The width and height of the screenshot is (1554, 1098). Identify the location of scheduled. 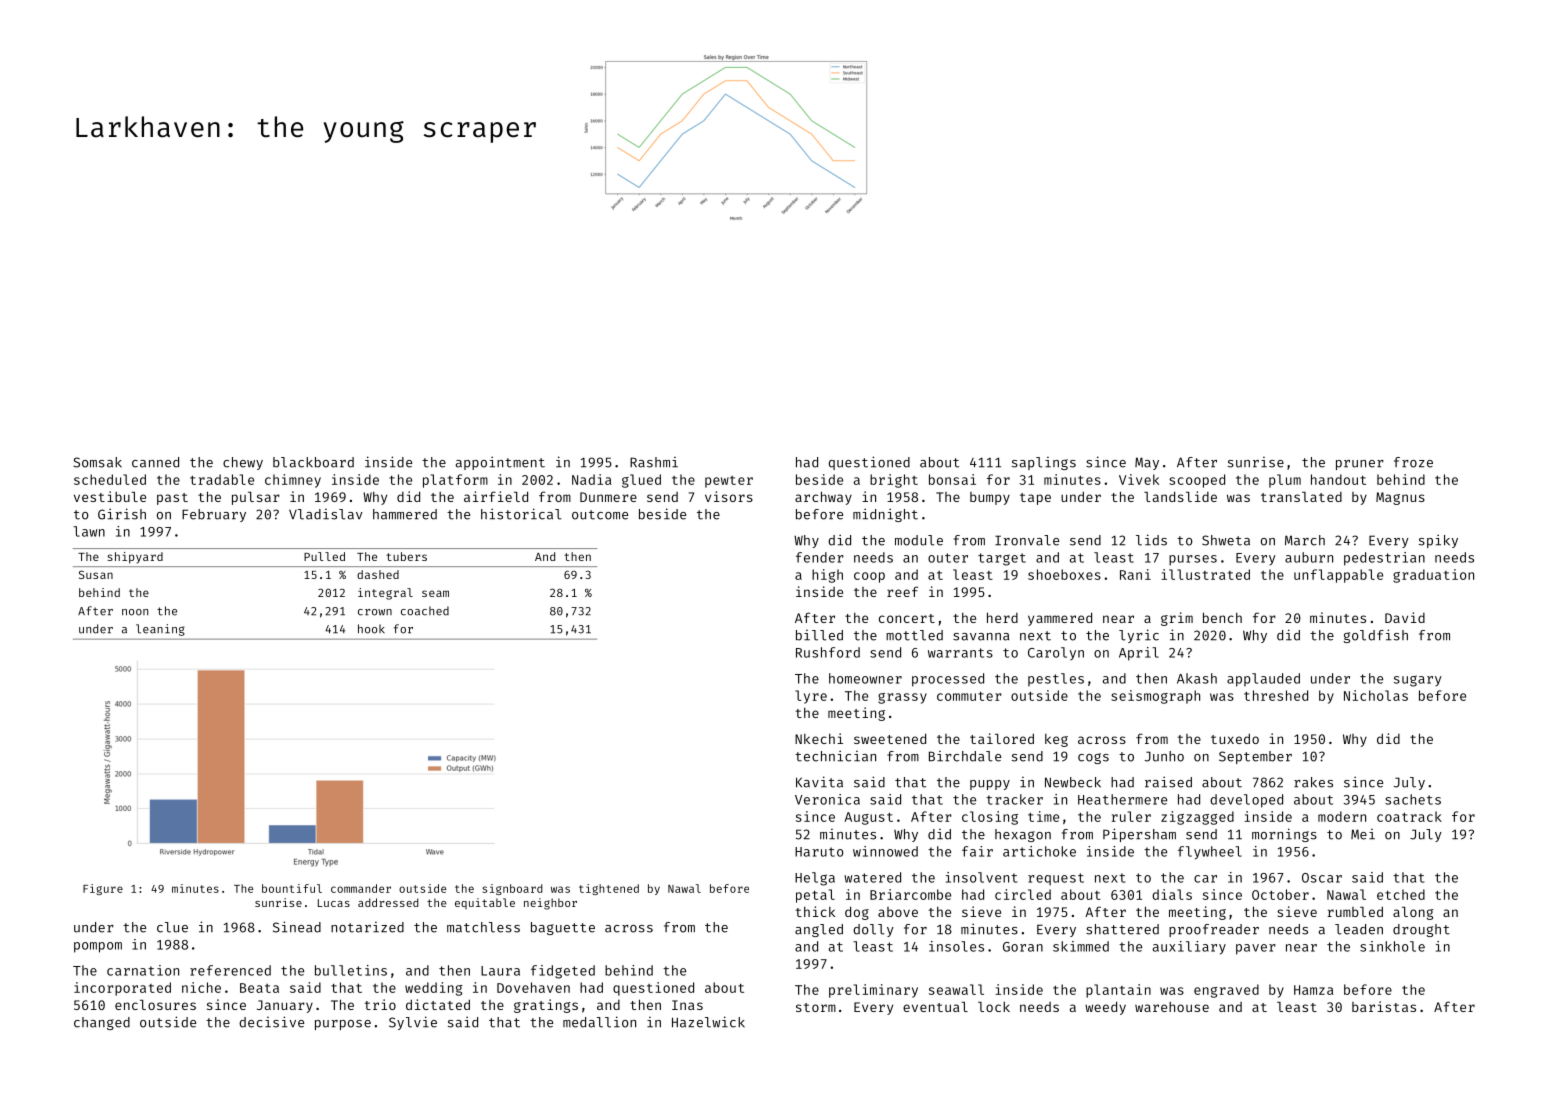
(110, 479).
